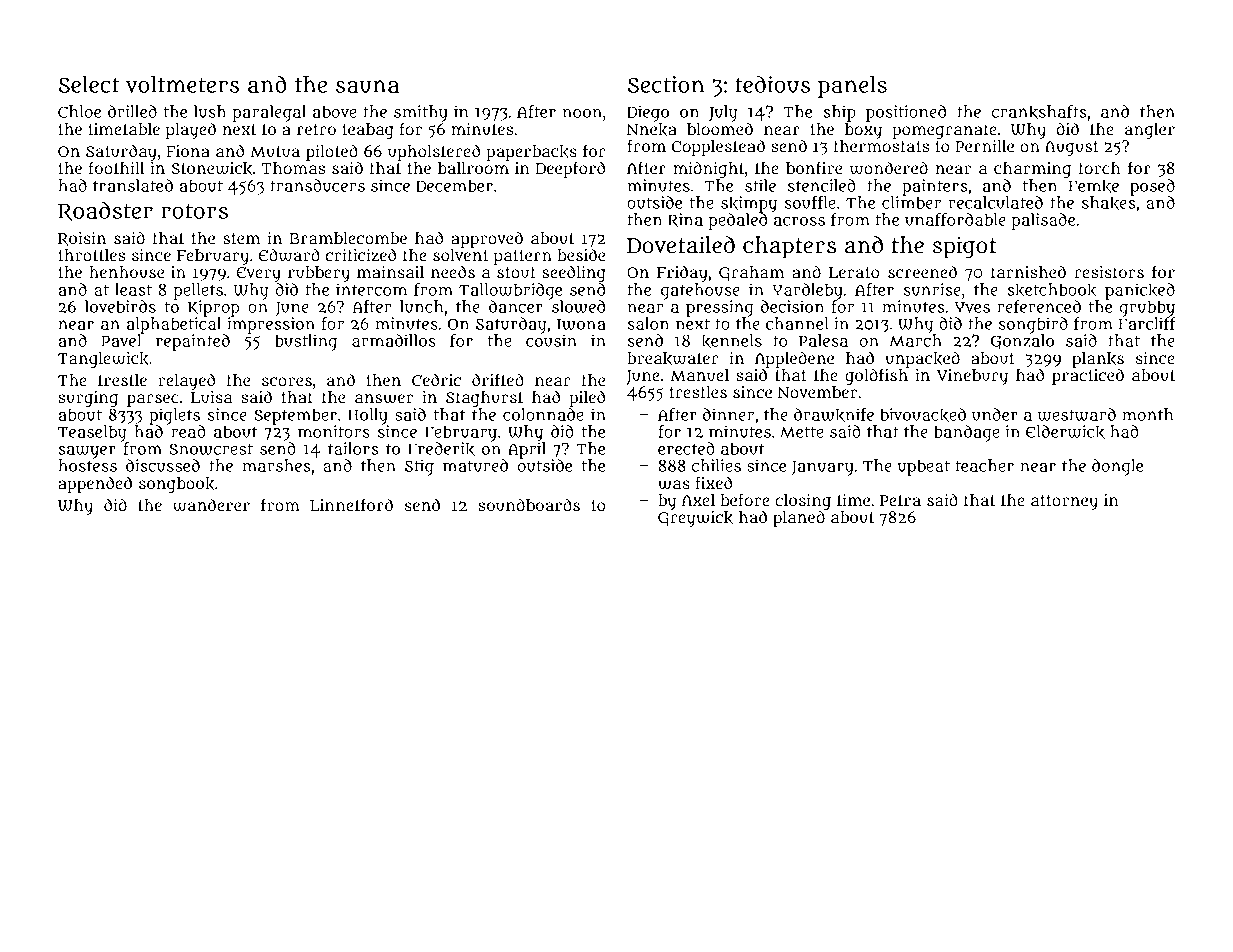 The height and width of the image is (952, 1233). I want to click on paralegal, so click(269, 113).
